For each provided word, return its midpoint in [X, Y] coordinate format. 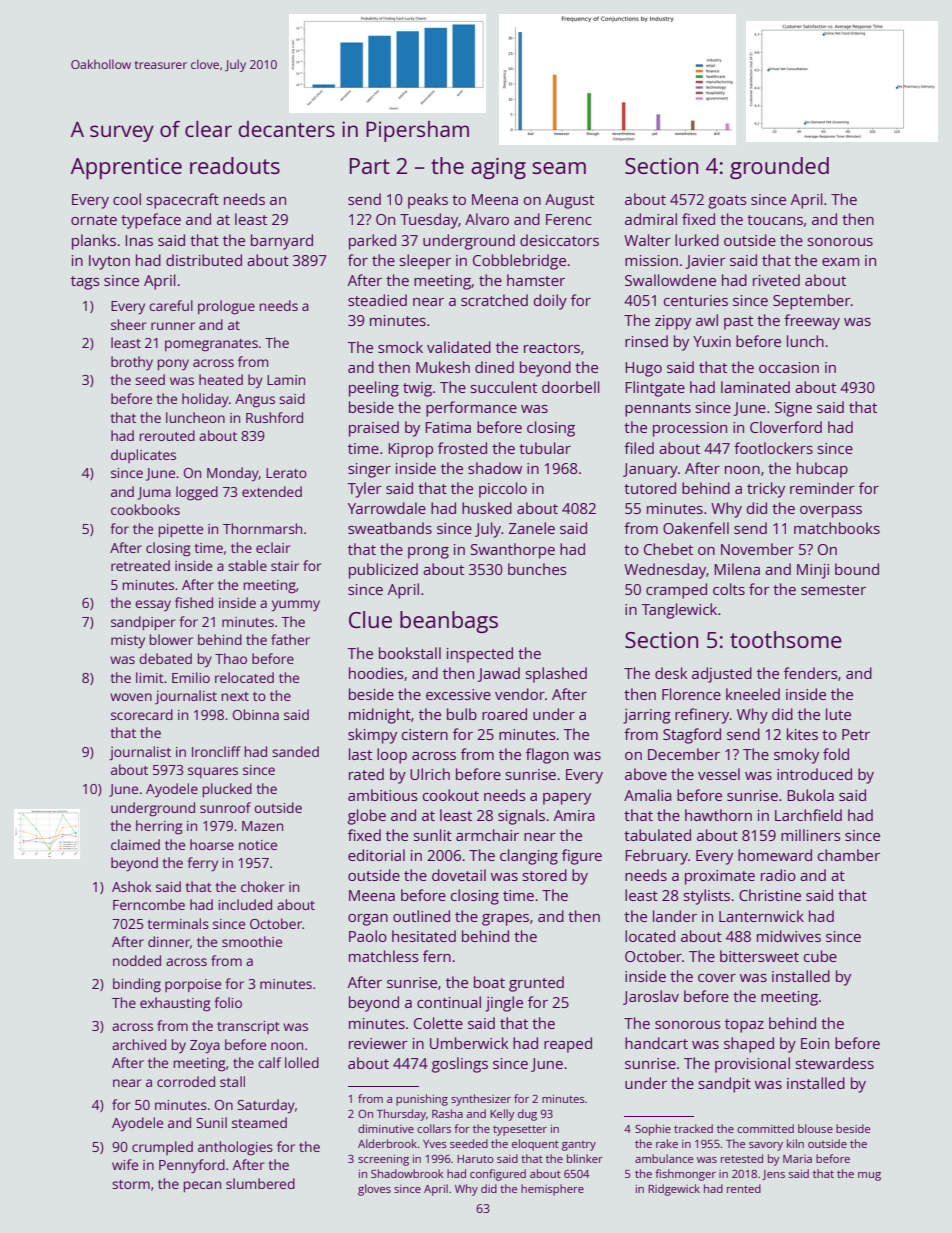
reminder [822, 488]
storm [131, 1184]
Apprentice [126, 168]
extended [272, 491]
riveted [776, 280]
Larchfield [808, 815]
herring [159, 827]
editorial [376, 855]
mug [869, 1176]
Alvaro [487, 219]
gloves [374, 1190]
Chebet [668, 549]
